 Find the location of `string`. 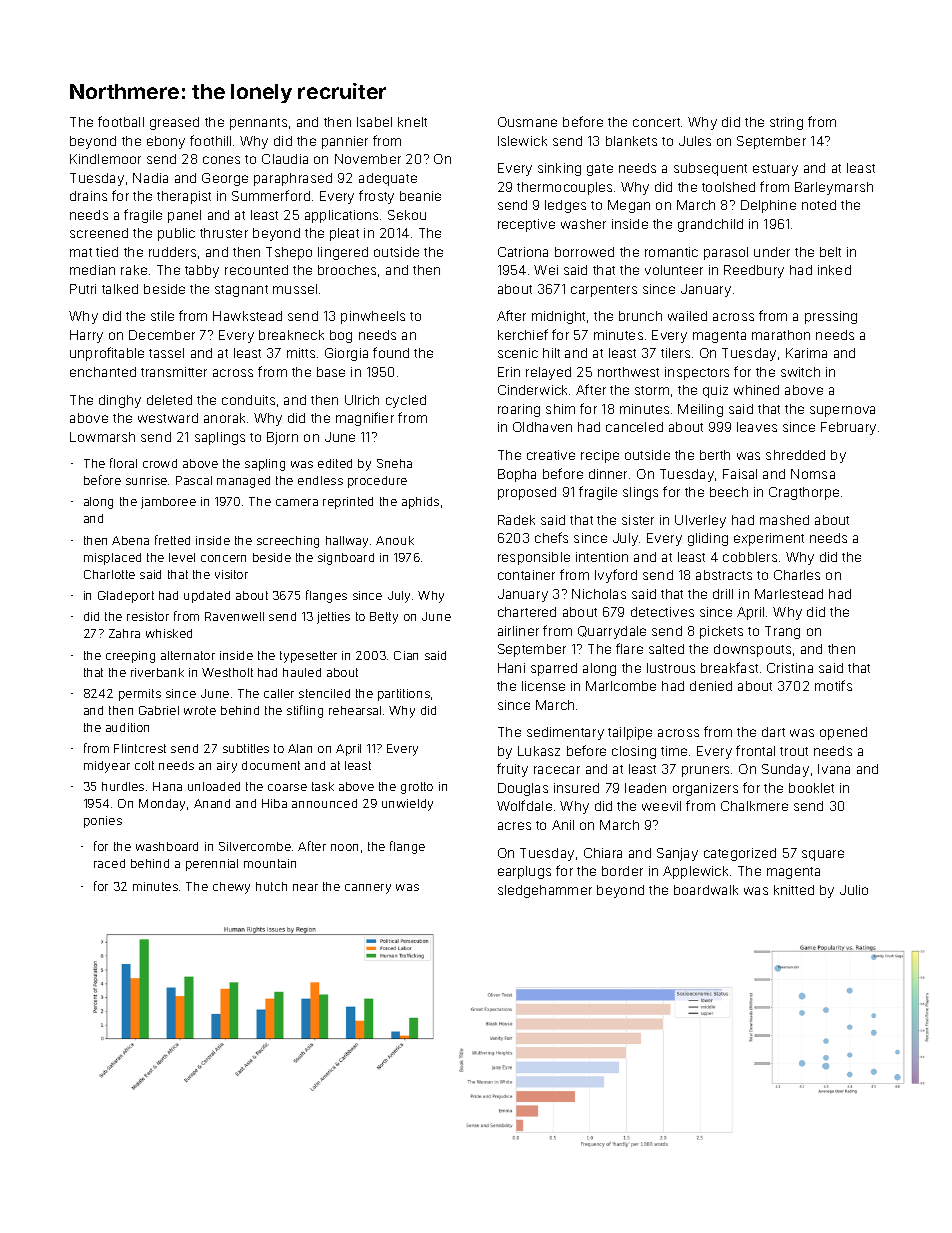

string is located at coordinates (786, 123).
